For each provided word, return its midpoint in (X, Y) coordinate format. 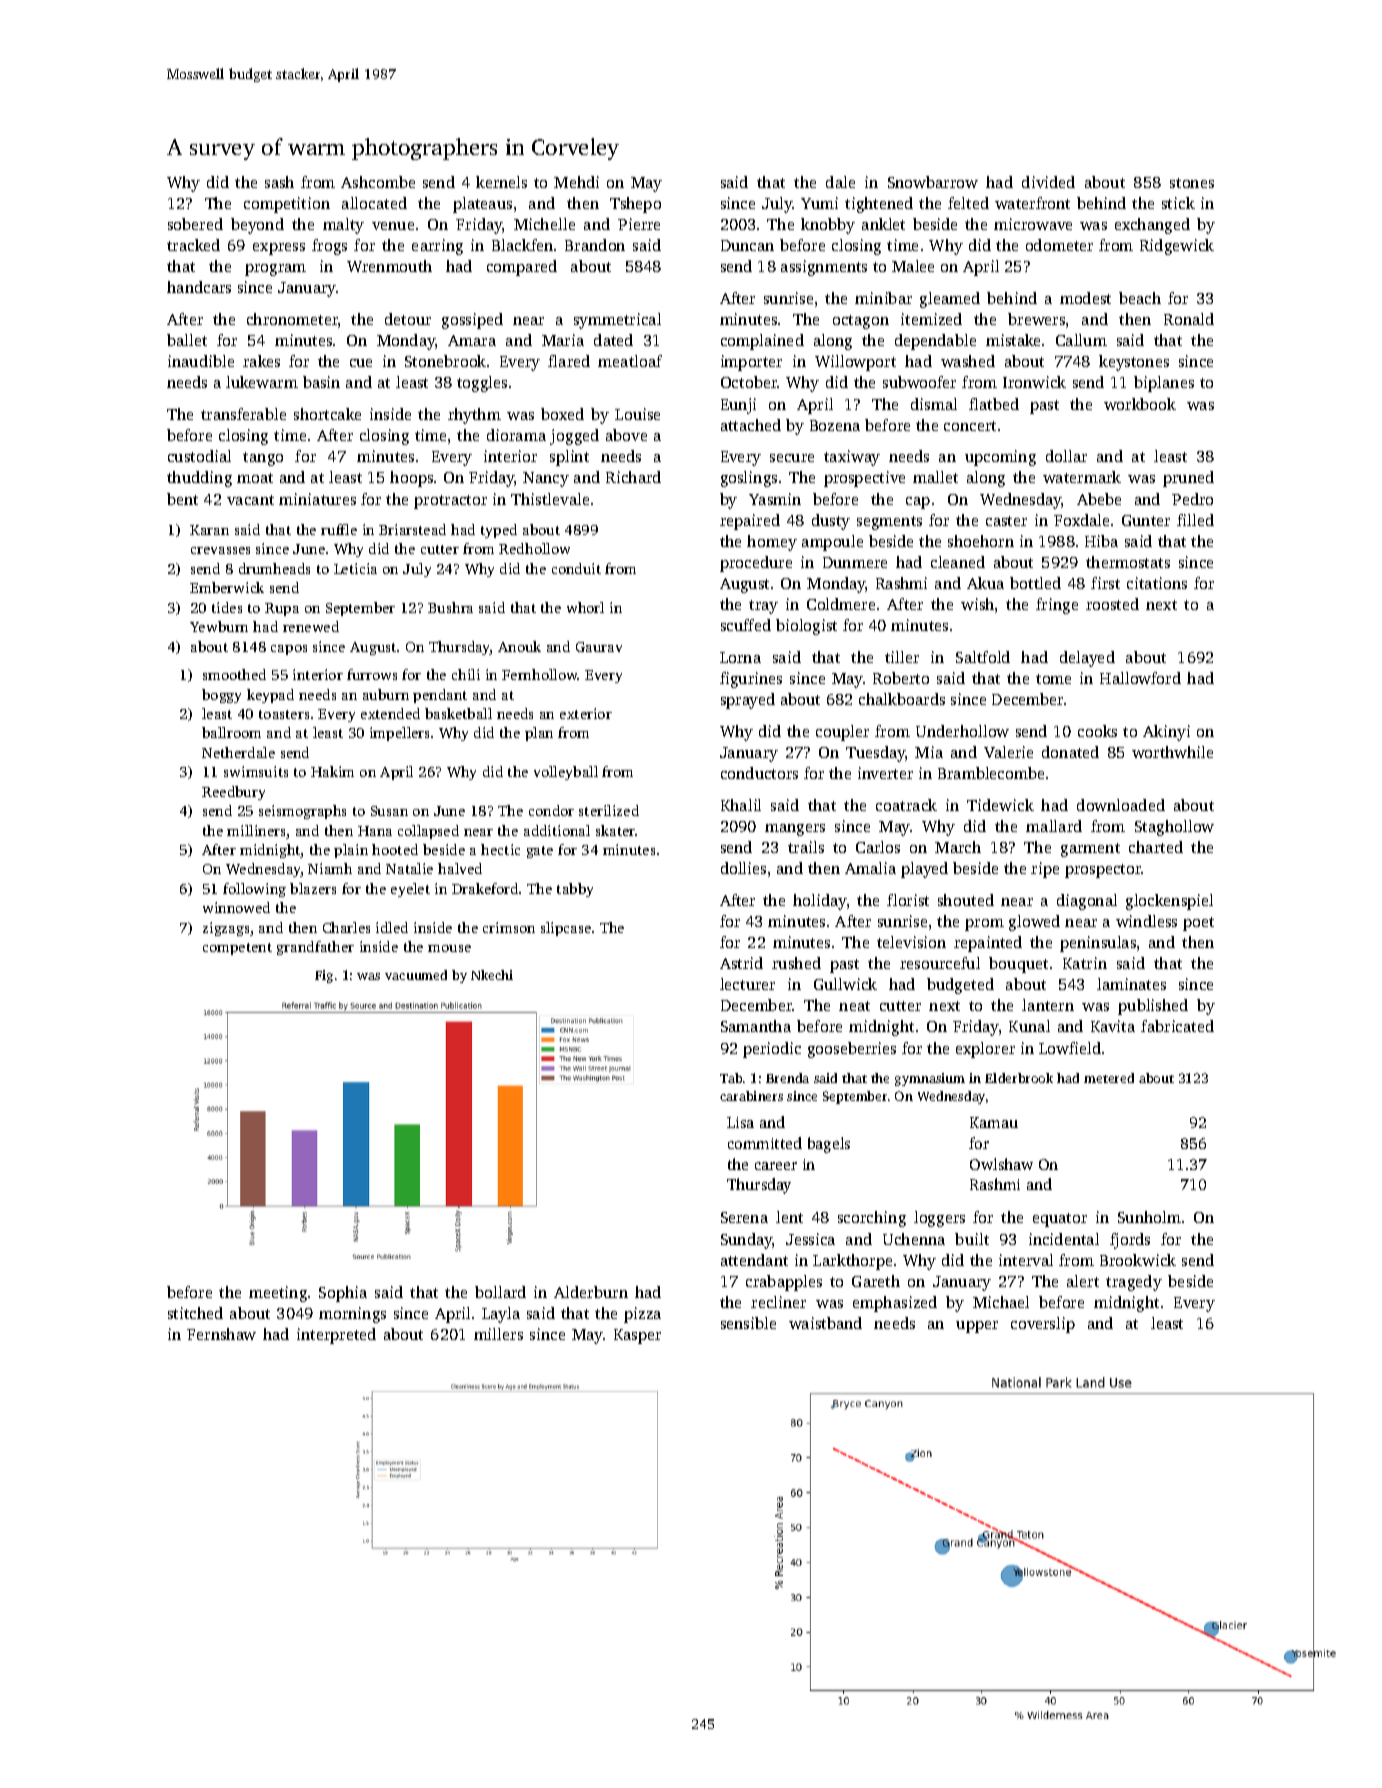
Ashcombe (378, 182)
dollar (1066, 456)
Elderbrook (1019, 1078)
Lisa (740, 1122)
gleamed (950, 300)
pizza (642, 1315)
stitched (195, 1313)
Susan (389, 811)
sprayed (748, 701)
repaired (750, 522)
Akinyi (1166, 733)
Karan (209, 530)
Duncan (747, 245)
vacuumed (416, 975)
